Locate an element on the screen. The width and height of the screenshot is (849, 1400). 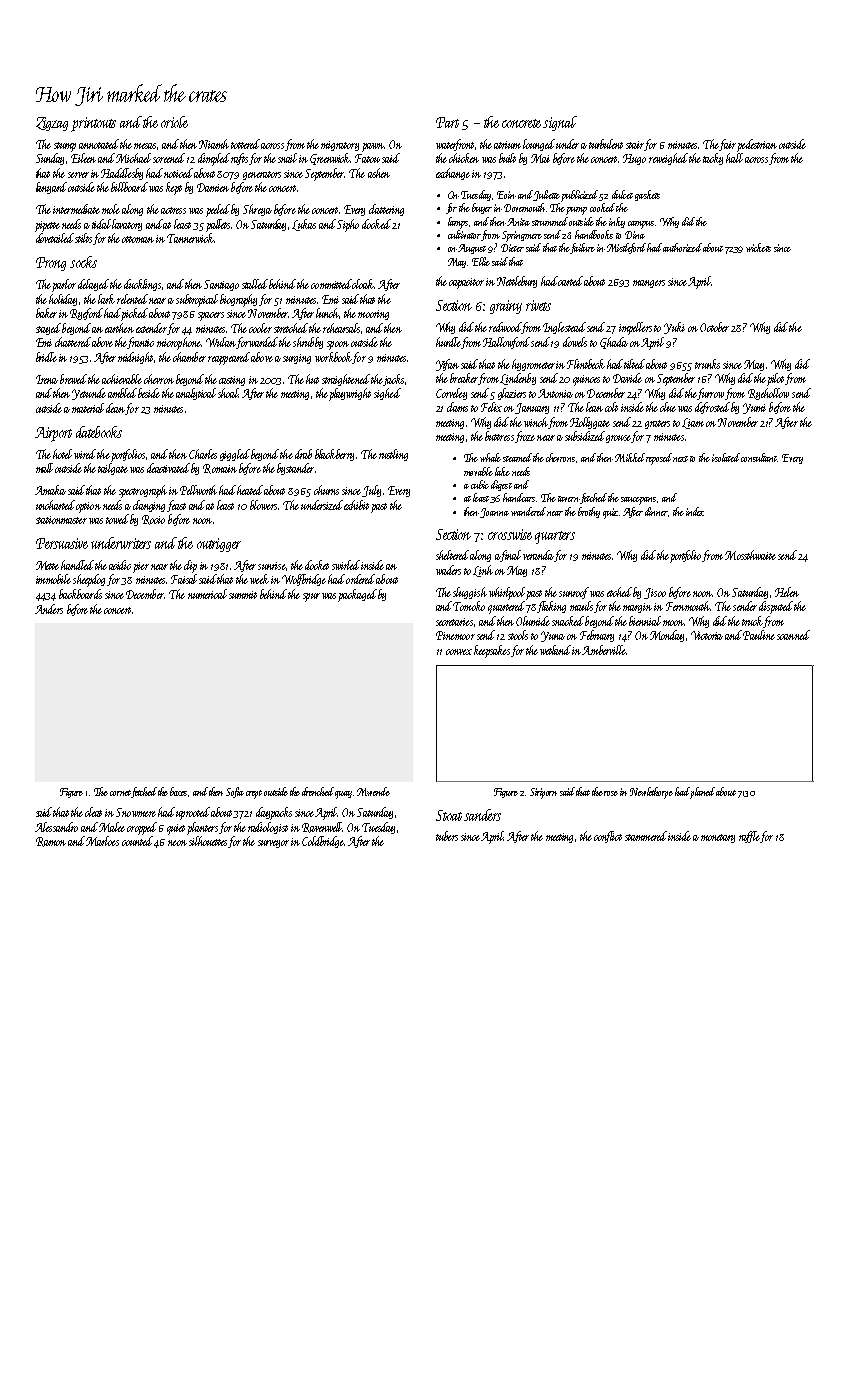
Greenwick is located at coordinates (330, 159).
